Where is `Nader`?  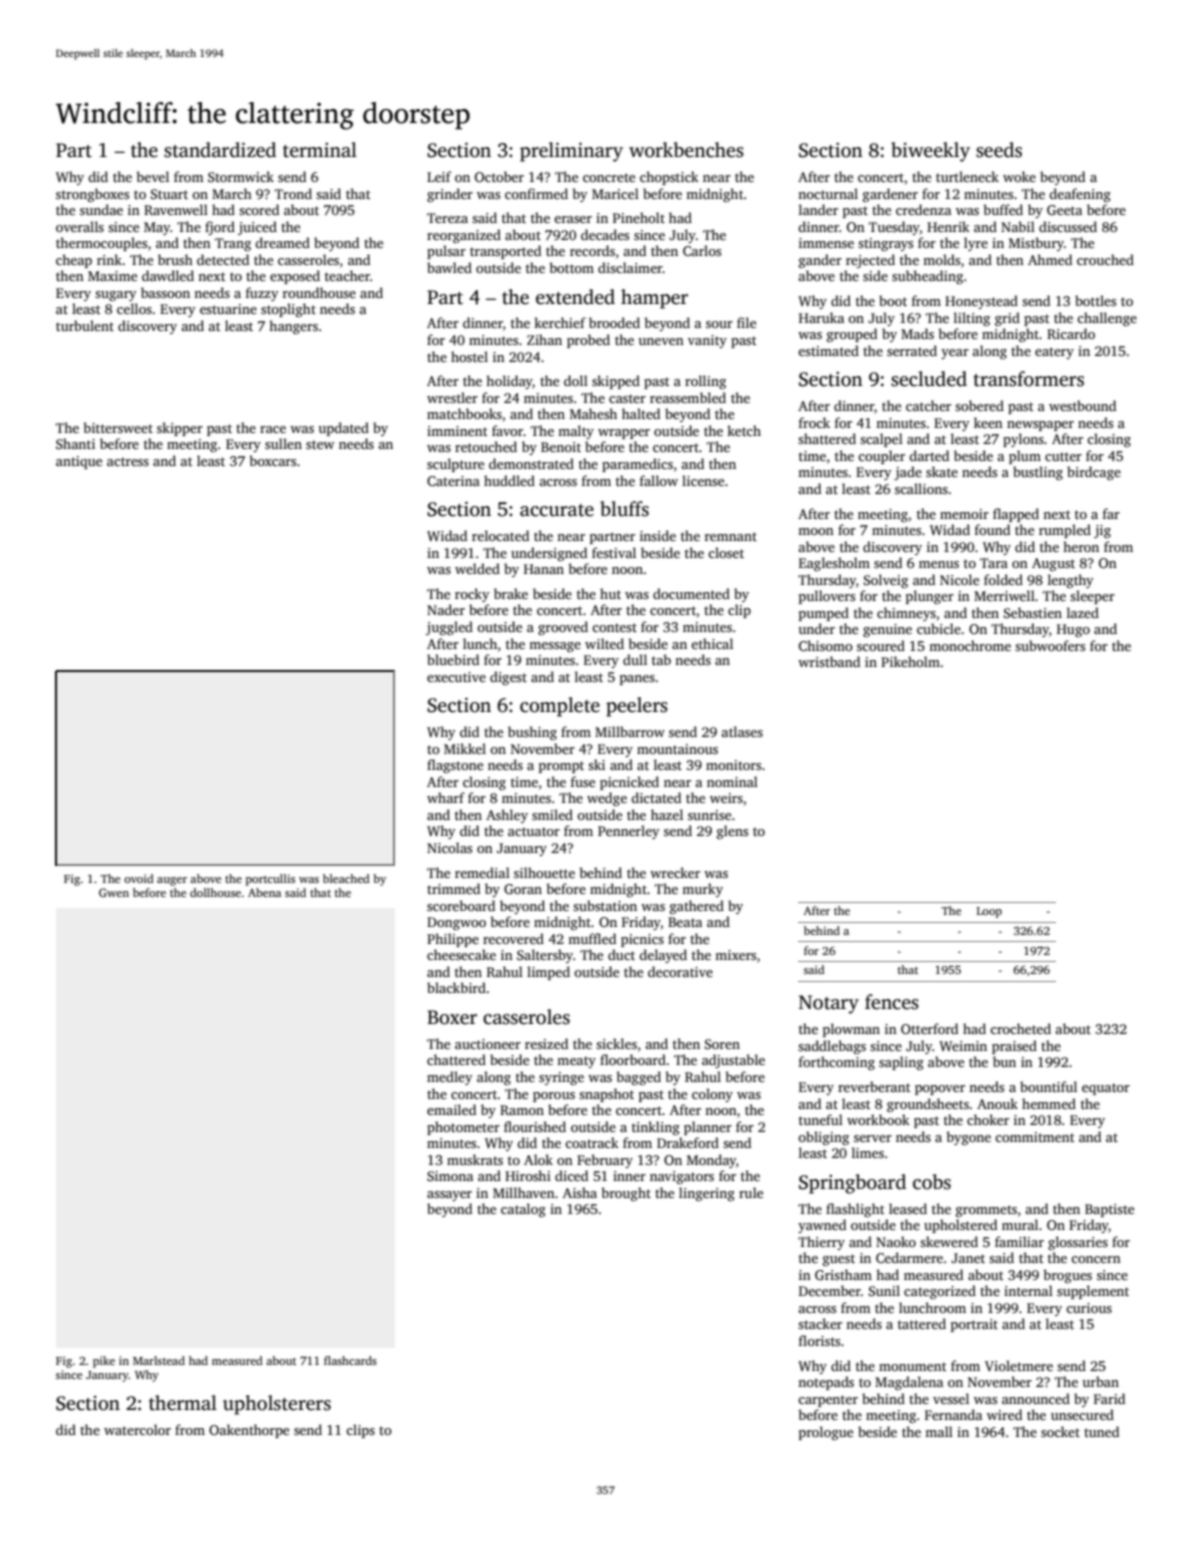
Nader is located at coordinates (446, 609).
